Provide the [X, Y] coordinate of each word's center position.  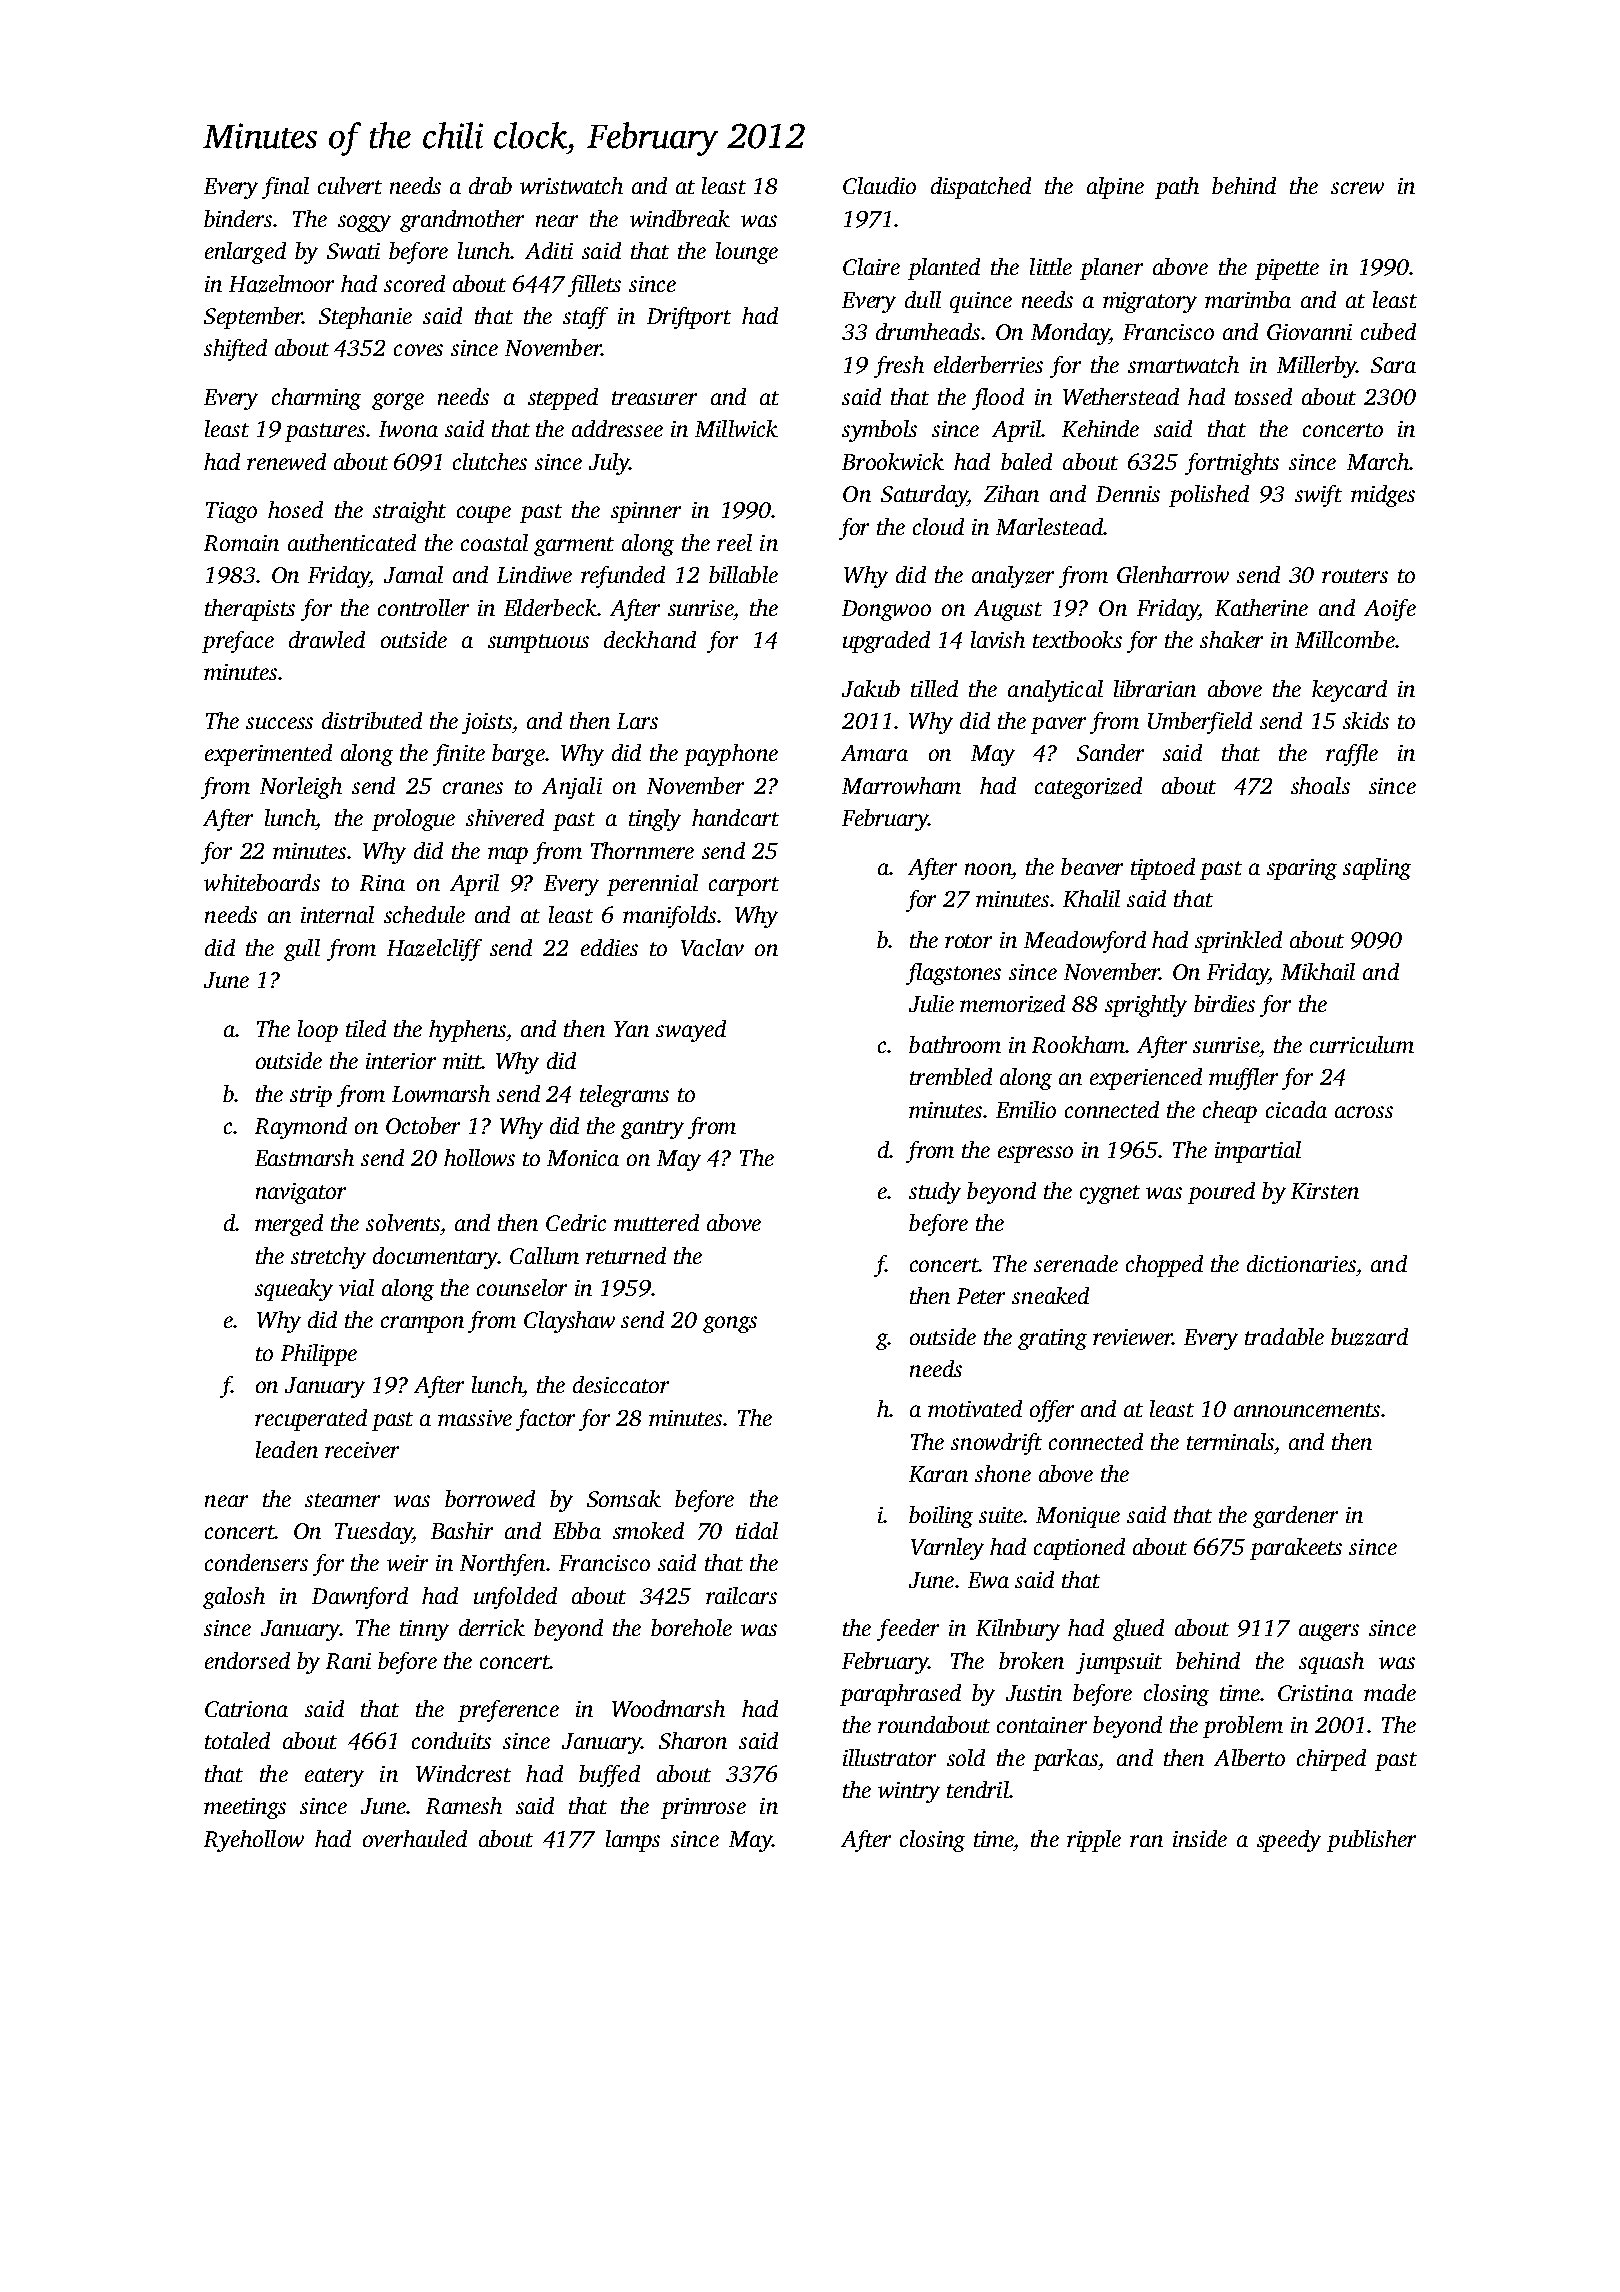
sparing [1302, 869]
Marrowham [901, 785]
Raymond [301, 1128]
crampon [422, 1324]
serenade [1076, 1263]
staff [585, 318]
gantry [652, 1129]
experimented [268, 755]
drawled [327, 639]
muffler [1243, 1079]
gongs [730, 1324]
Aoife [1390, 610]
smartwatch [1183, 364]
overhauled [415, 1838]
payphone [731, 755]
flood [998, 399]
